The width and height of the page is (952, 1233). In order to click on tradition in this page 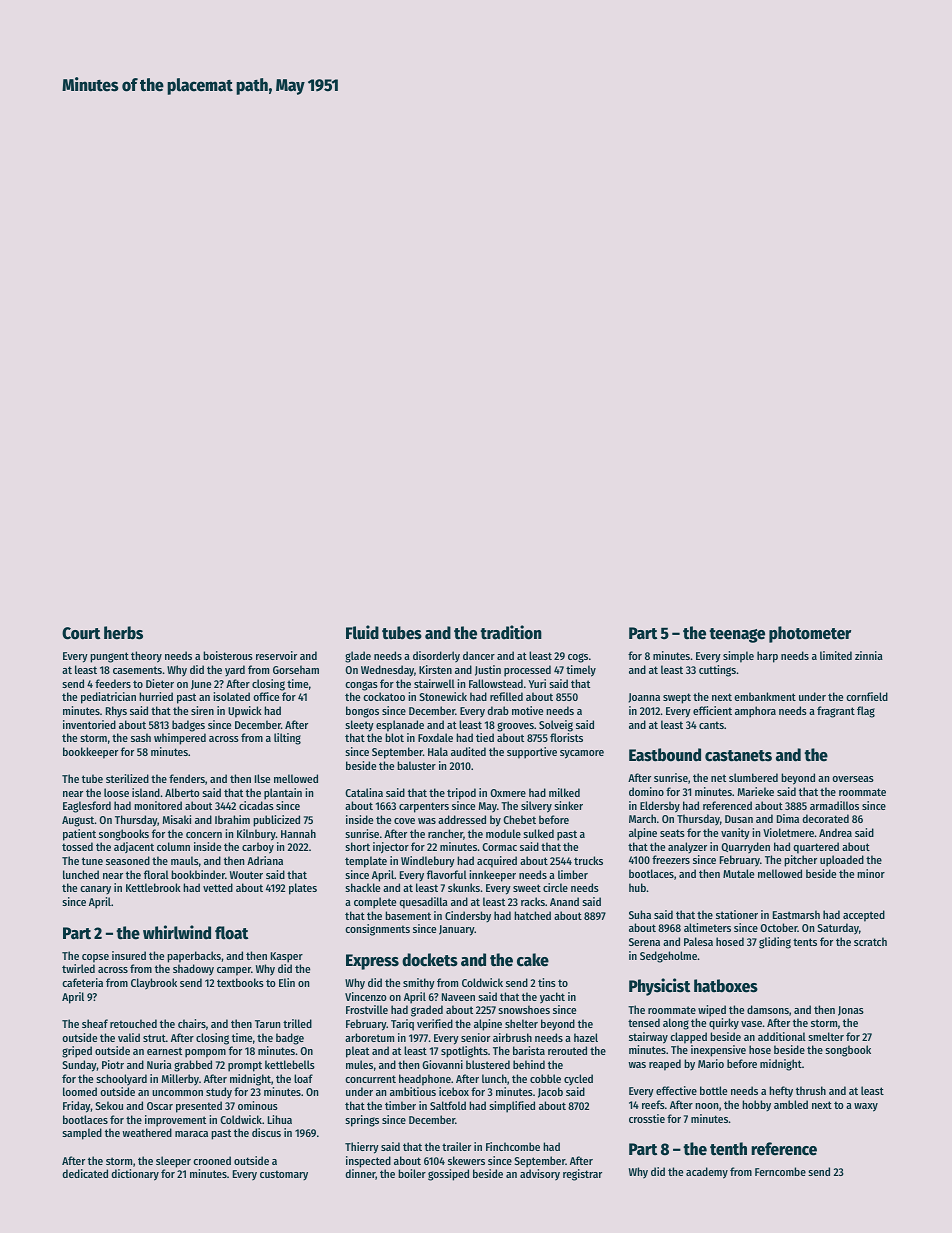, I will do `click(511, 632)`.
